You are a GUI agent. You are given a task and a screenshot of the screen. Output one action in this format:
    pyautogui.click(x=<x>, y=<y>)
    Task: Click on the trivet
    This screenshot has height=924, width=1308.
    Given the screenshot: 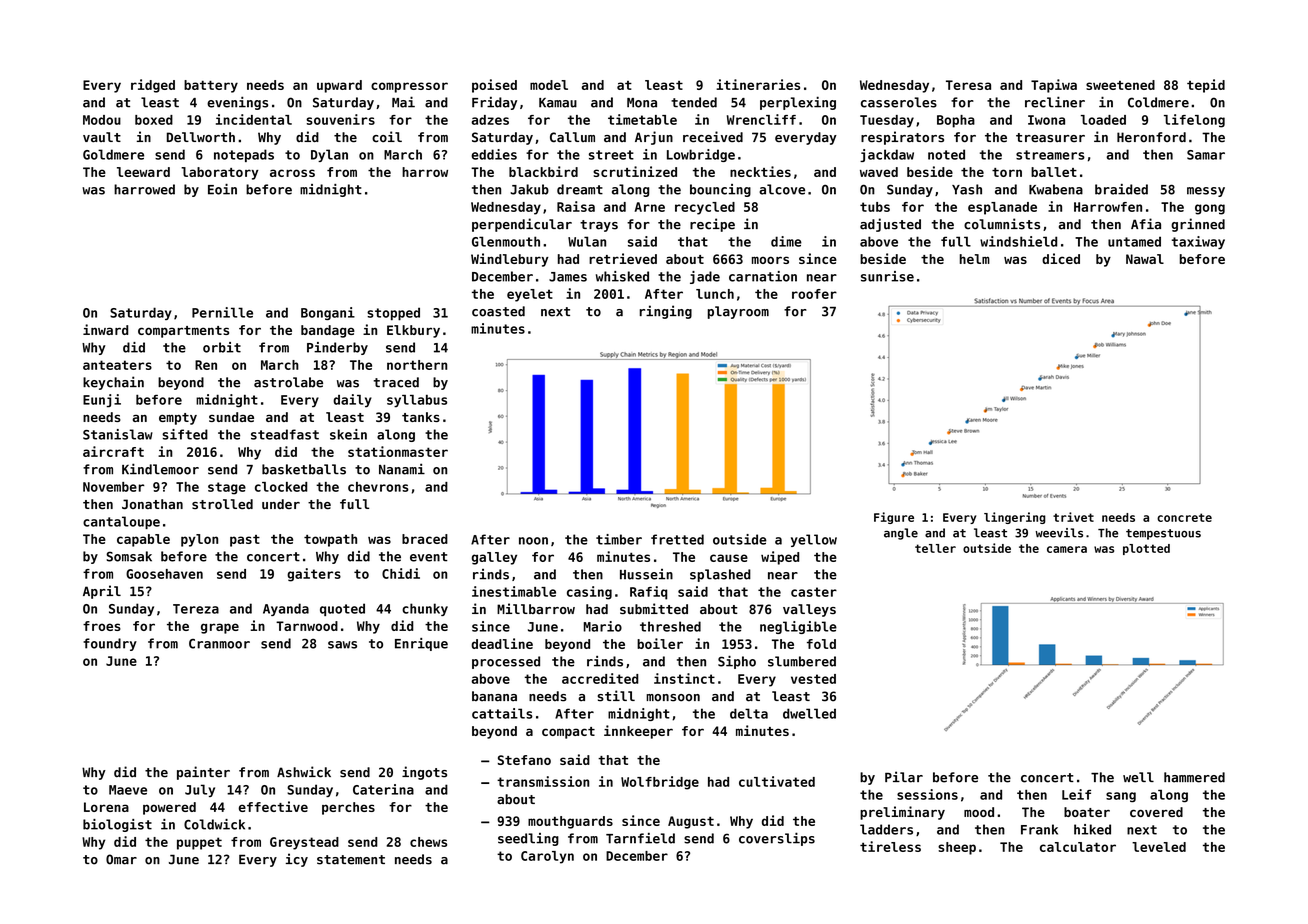 What is the action you would take?
    pyautogui.click(x=1073, y=517)
